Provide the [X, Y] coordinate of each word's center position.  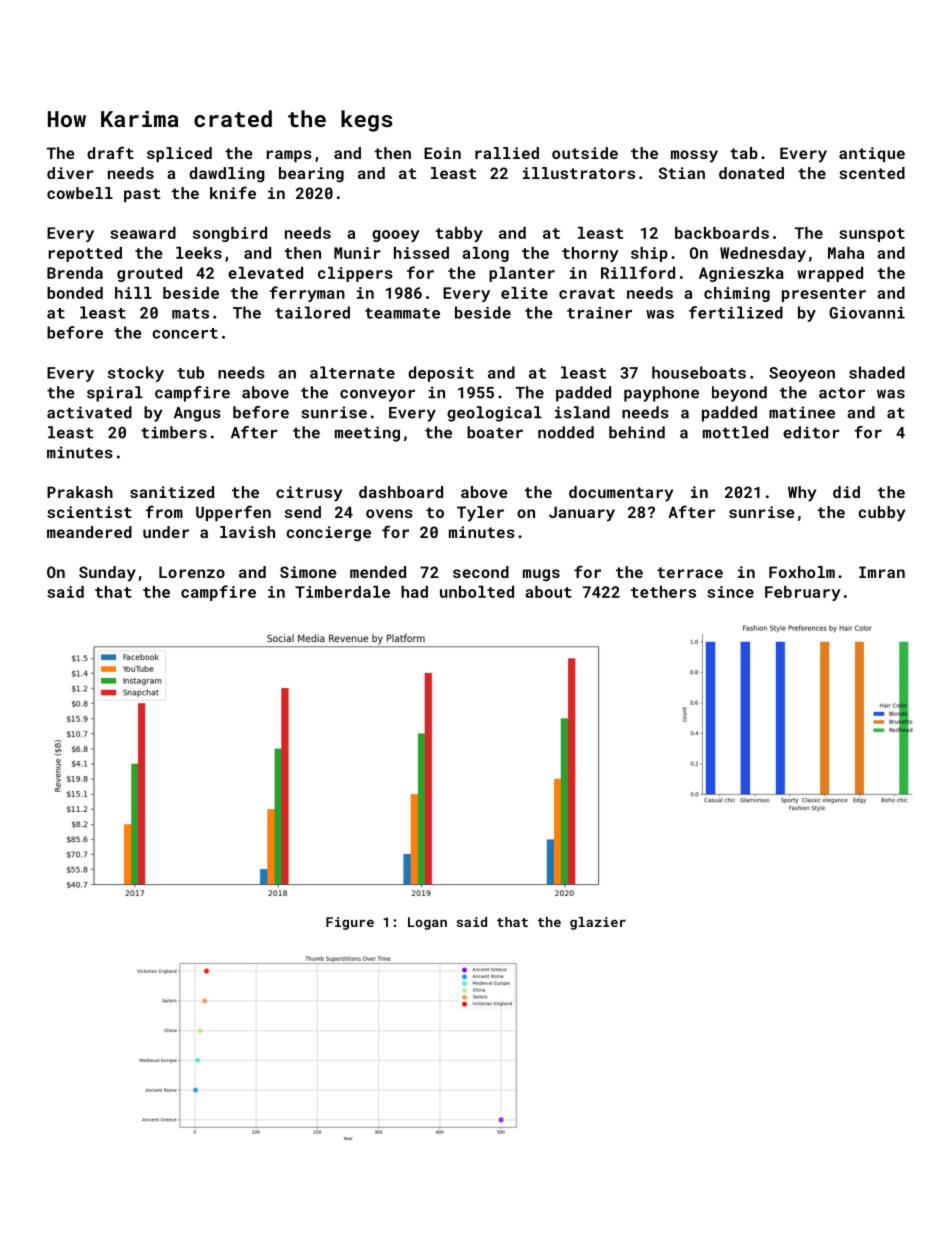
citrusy [309, 494]
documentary [621, 494]
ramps [289, 156]
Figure [350, 923]
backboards [722, 233]
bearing [311, 175]
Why [802, 494]
